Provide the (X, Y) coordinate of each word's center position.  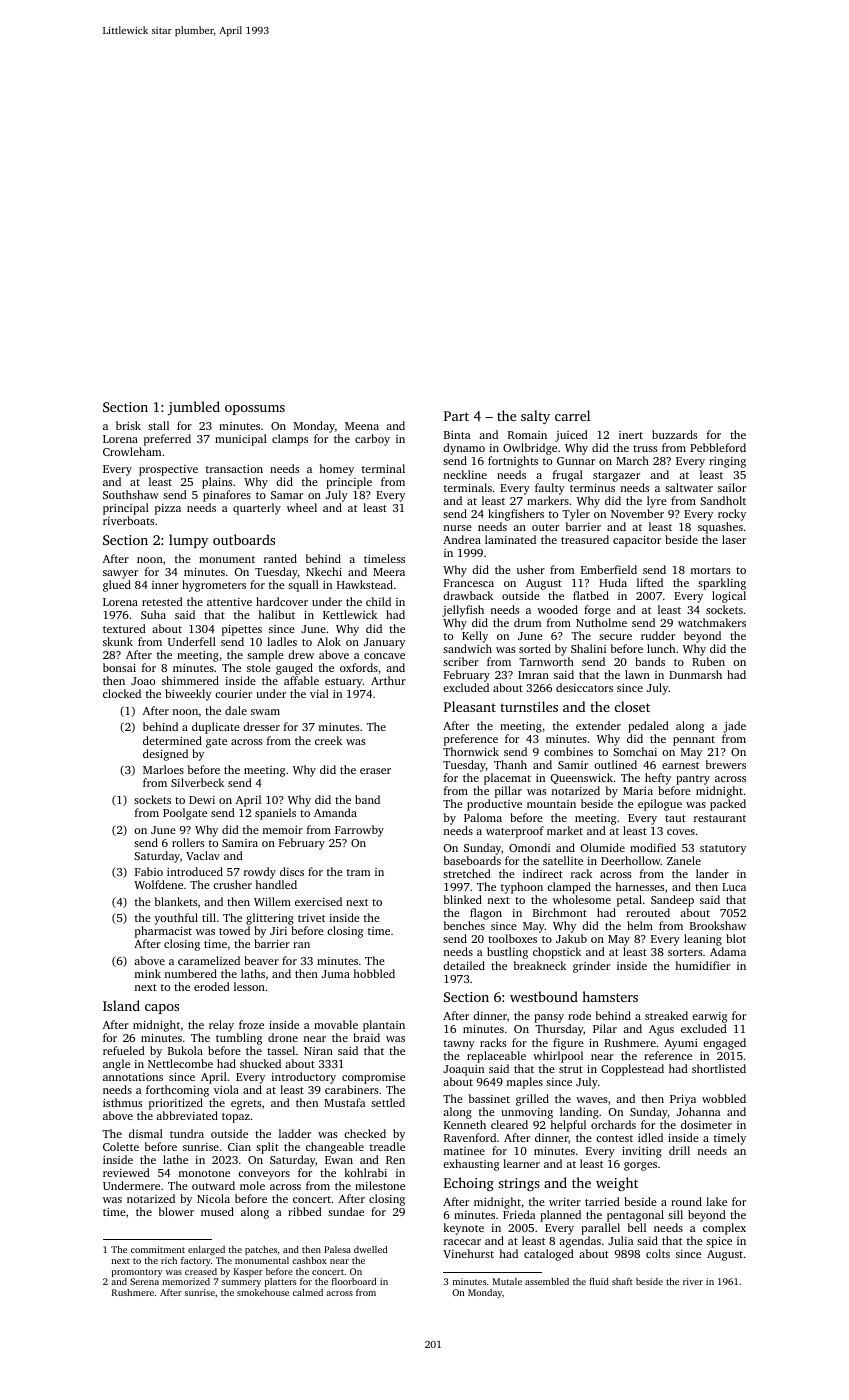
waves (591, 1100)
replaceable (496, 1057)
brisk (128, 425)
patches (261, 1250)
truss (645, 448)
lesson (249, 986)
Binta (457, 435)
